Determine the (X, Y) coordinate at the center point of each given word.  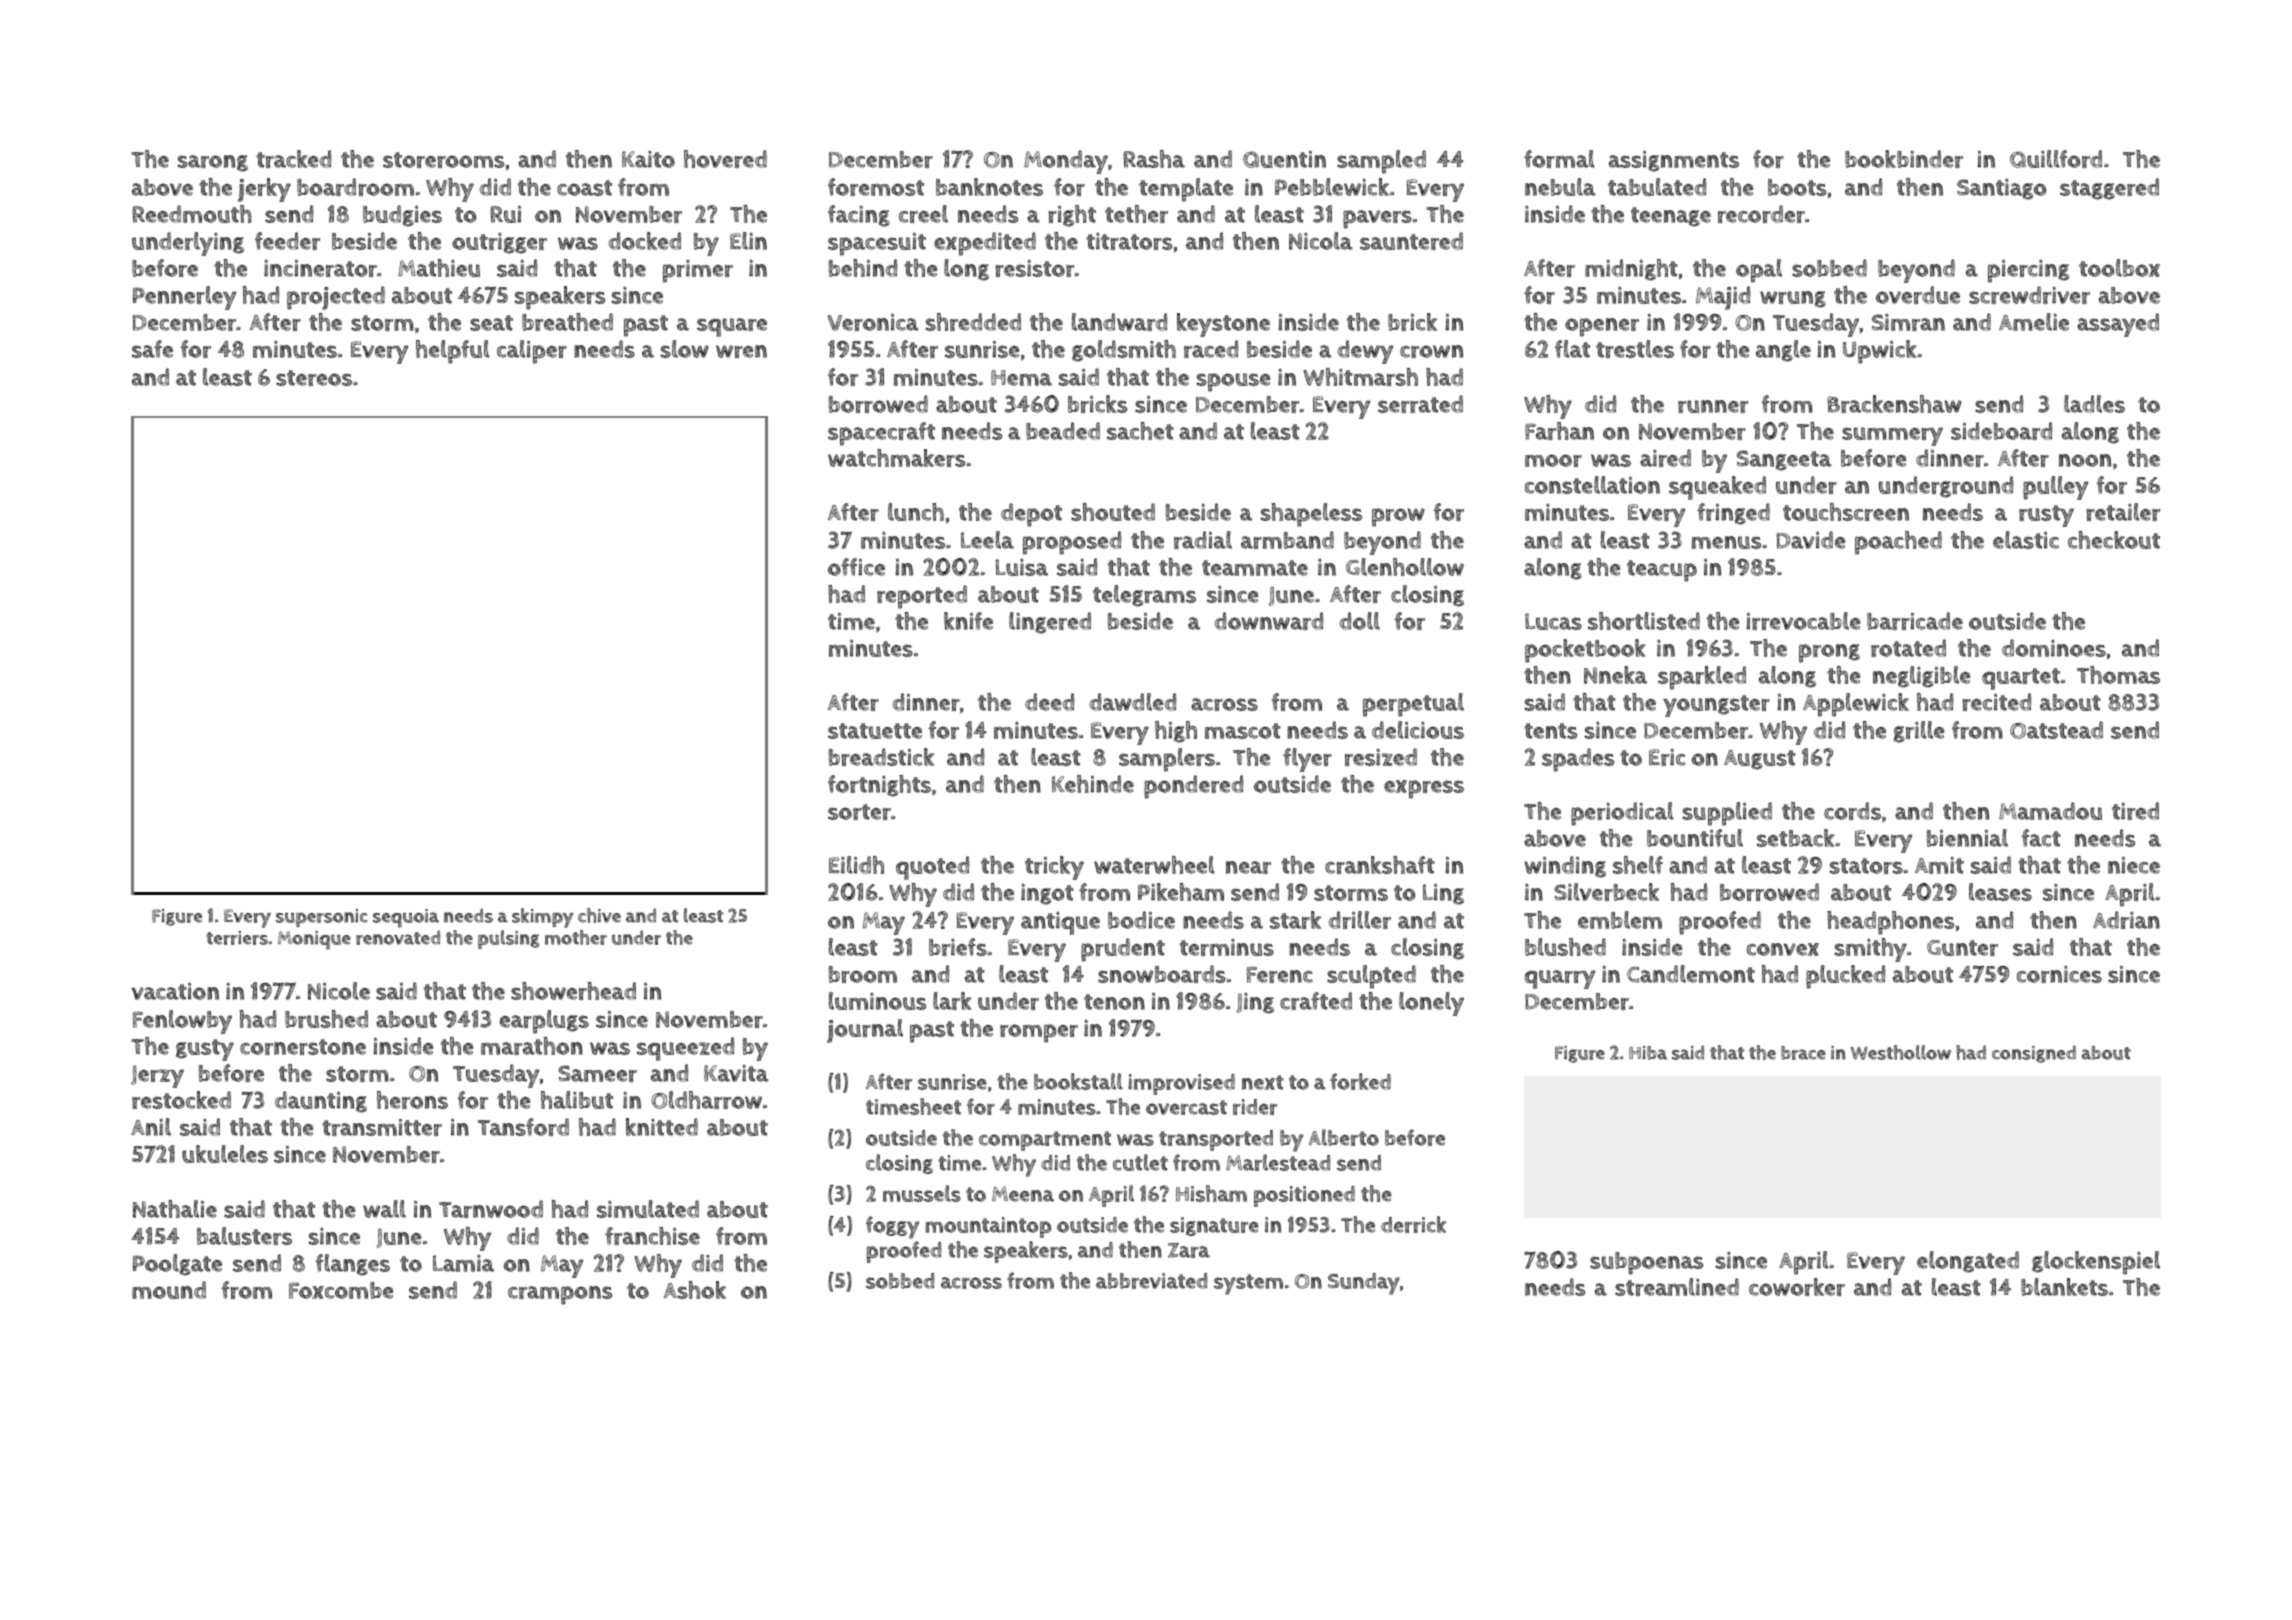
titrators (1129, 241)
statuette (875, 731)
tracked (293, 159)
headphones (1890, 923)
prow (1398, 517)
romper (1039, 1033)
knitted (662, 1127)
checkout (2114, 540)
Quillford (2056, 159)
